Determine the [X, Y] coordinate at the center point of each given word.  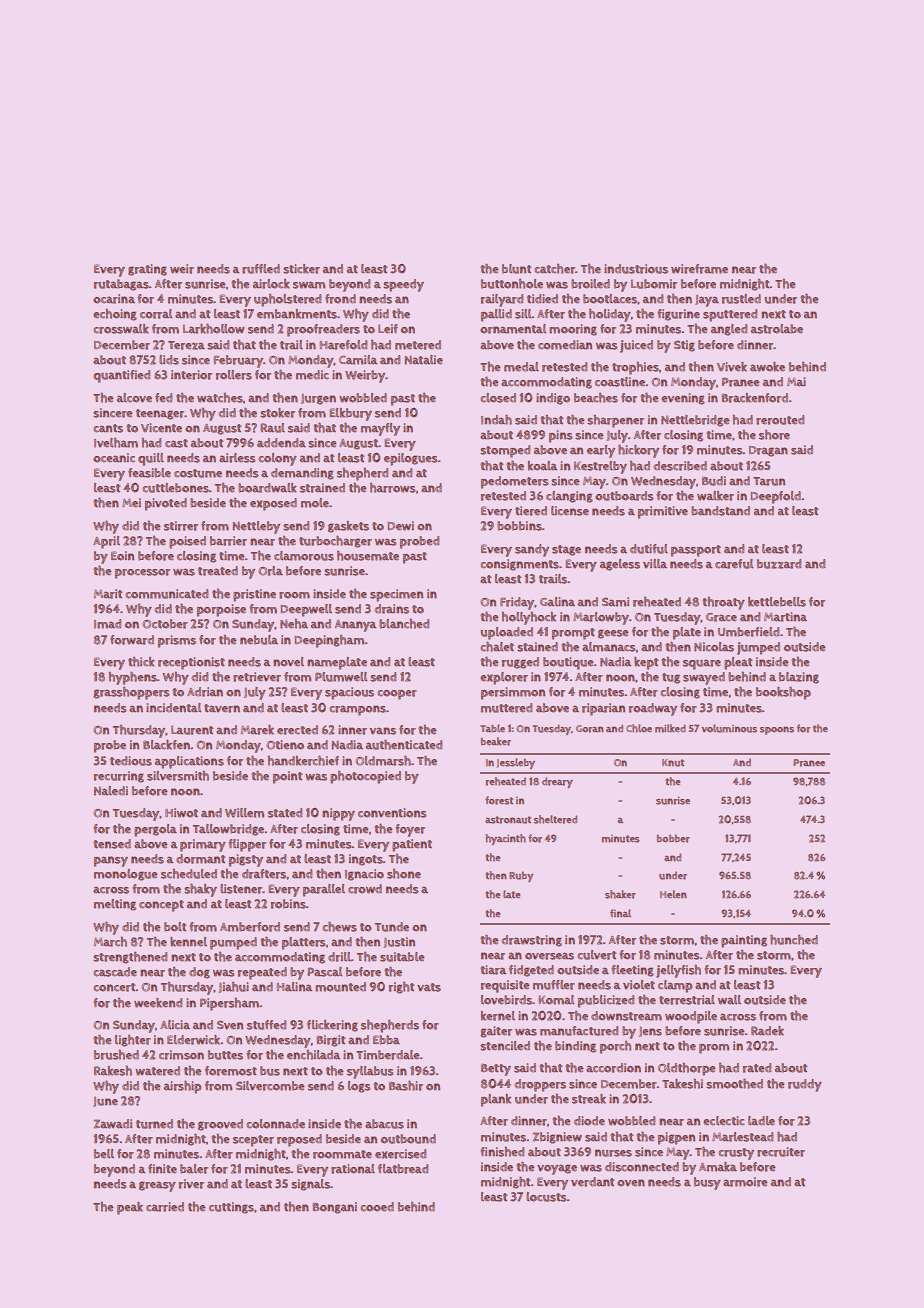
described [680, 466]
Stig [684, 346]
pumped [233, 943]
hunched [794, 940]
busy [707, 1183]
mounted [340, 987]
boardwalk [267, 488]
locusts [546, 1197]
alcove [134, 398]
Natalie [424, 360]
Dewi [400, 526]
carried [165, 1207]
